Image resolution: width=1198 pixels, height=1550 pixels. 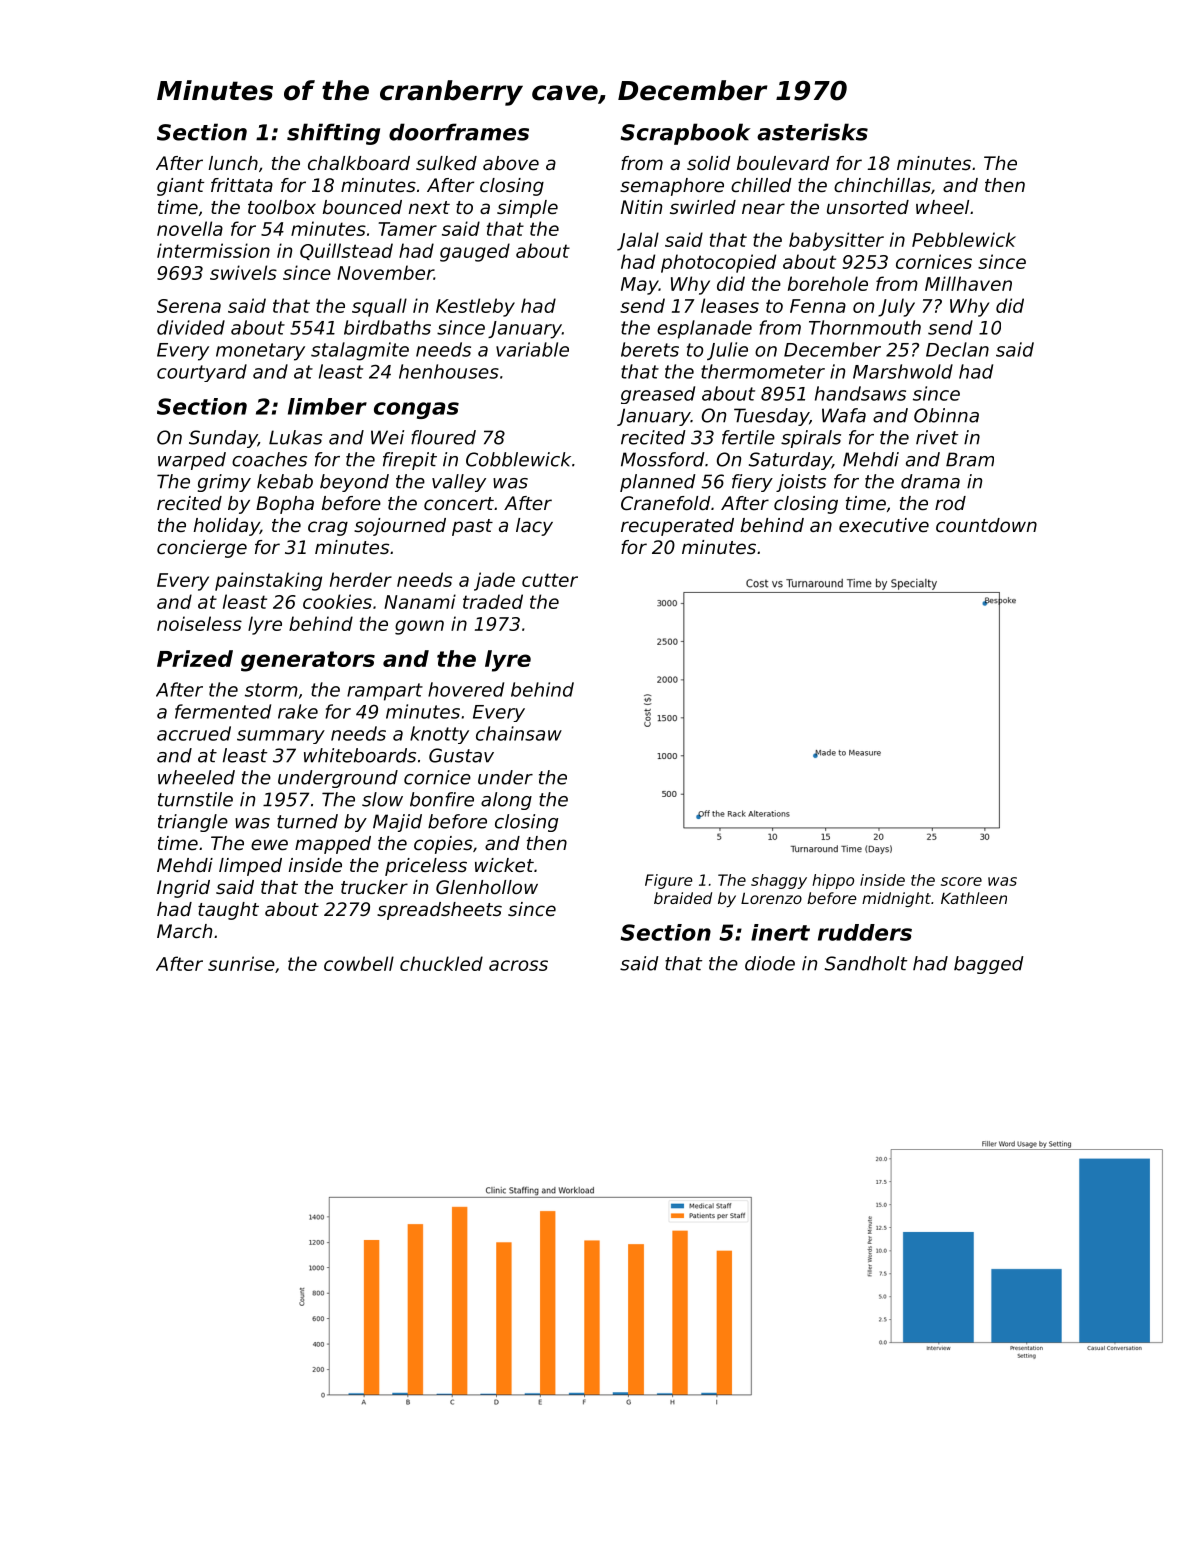 I want to click on across, so click(x=518, y=965).
